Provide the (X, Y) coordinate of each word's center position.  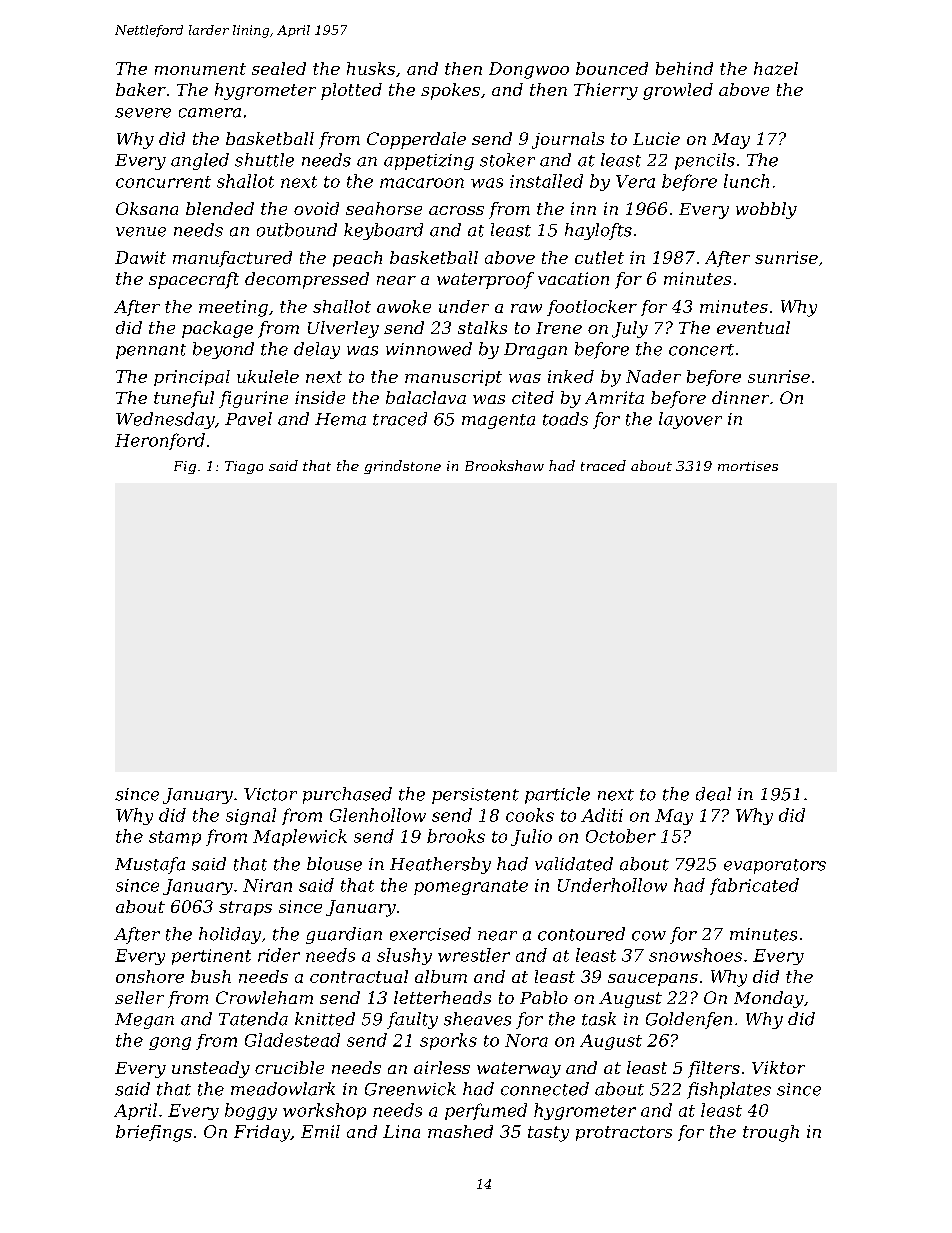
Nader (653, 376)
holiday (230, 935)
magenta (498, 421)
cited (533, 397)
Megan (144, 1021)
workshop (324, 1111)
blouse (334, 864)
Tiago (244, 467)
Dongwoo (529, 70)
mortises (748, 466)
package (217, 329)
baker (141, 89)
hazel (776, 68)
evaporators (775, 866)
